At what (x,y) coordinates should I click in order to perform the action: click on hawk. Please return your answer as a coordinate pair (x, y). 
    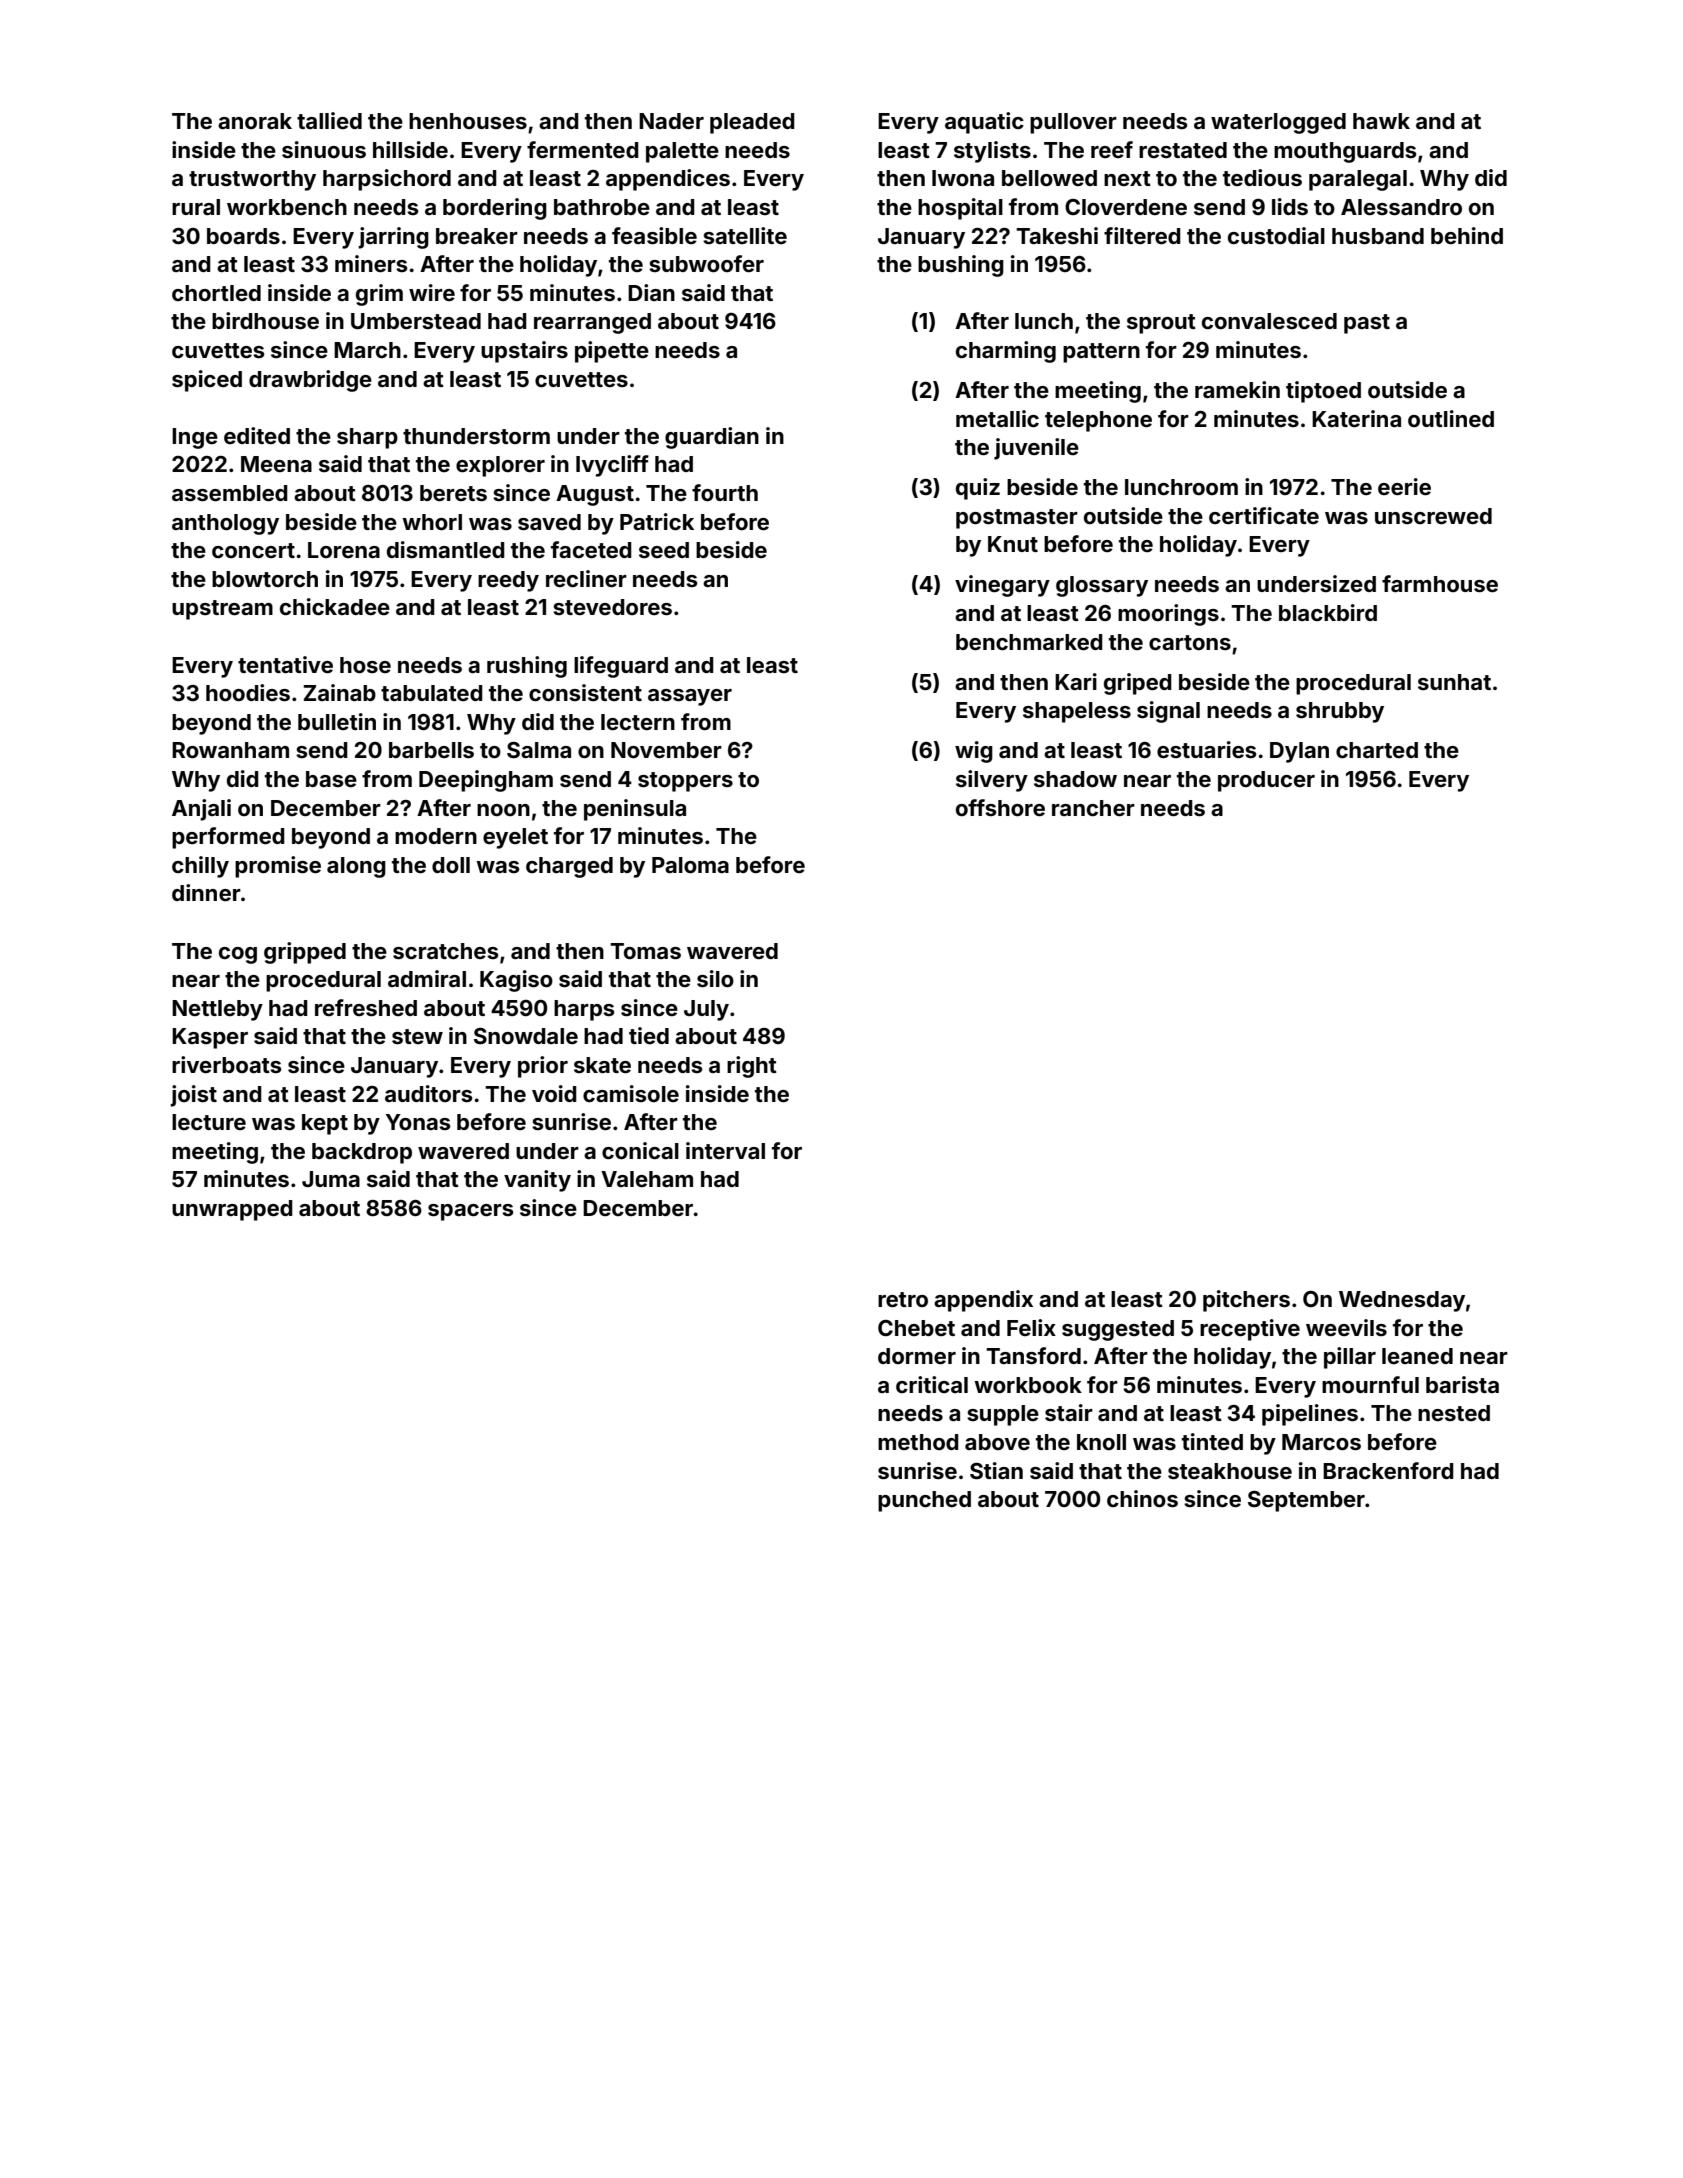
    Looking at the image, I should click on (1381, 121).
